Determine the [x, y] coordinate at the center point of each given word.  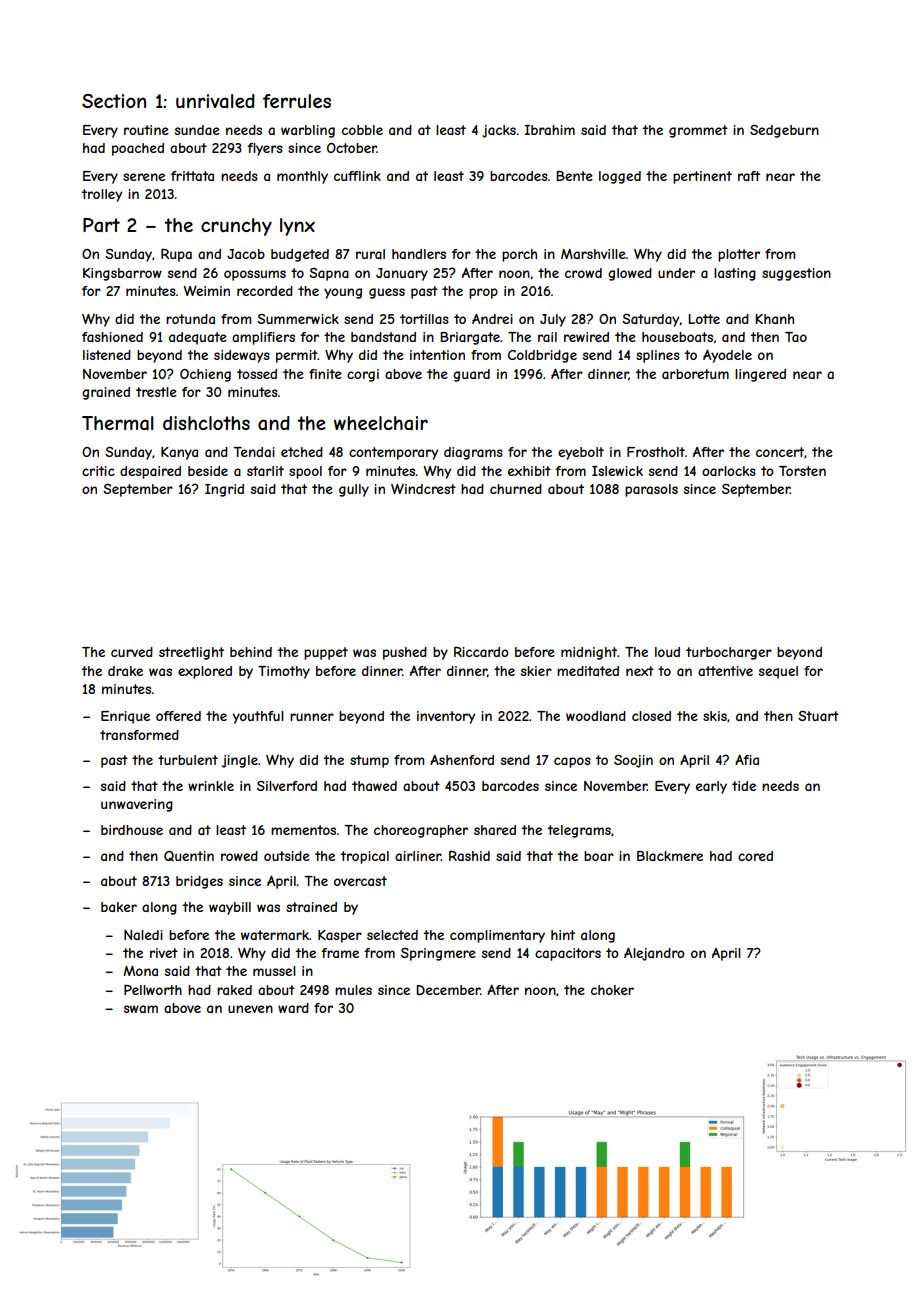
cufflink [357, 176]
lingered [760, 375]
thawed [374, 786]
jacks [499, 131]
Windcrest [423, 489]
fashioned [112, 337]
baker [119, 907]
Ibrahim [550, 130]
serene [144, 177]
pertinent [702, 177]
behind [251, 652]
